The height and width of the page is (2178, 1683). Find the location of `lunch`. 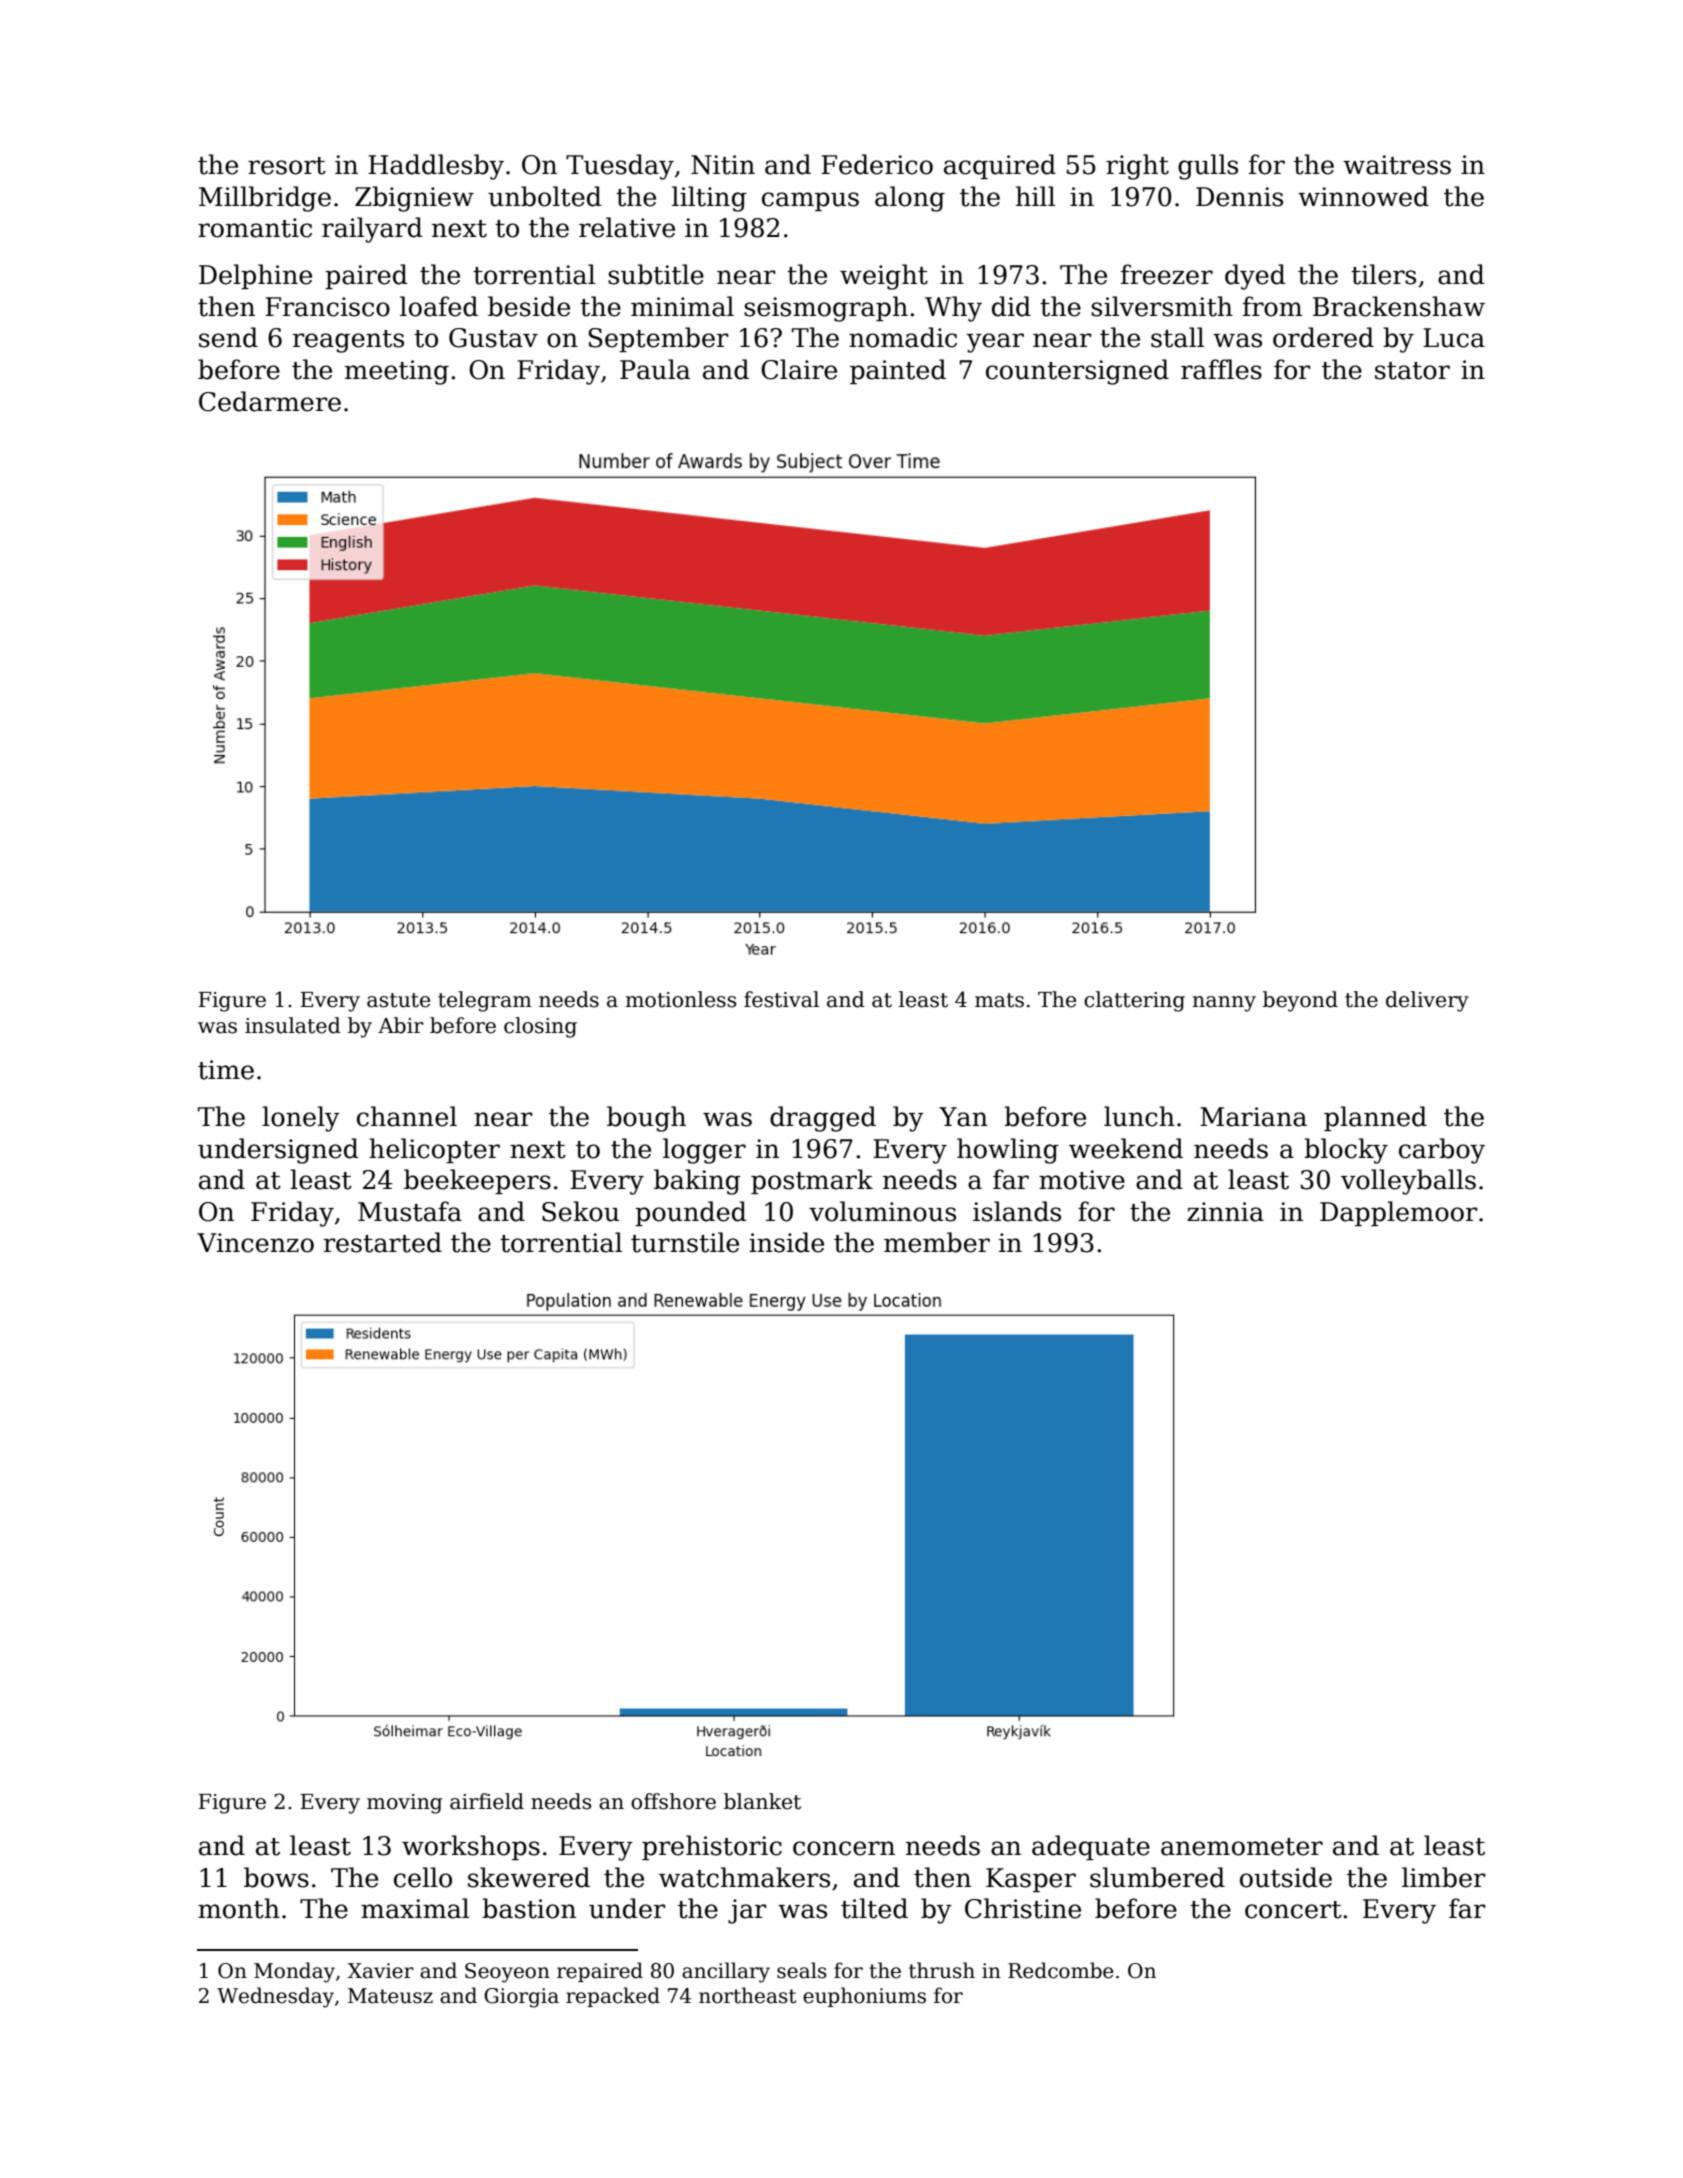

lunch is located at coordinates (1139, 1116).
